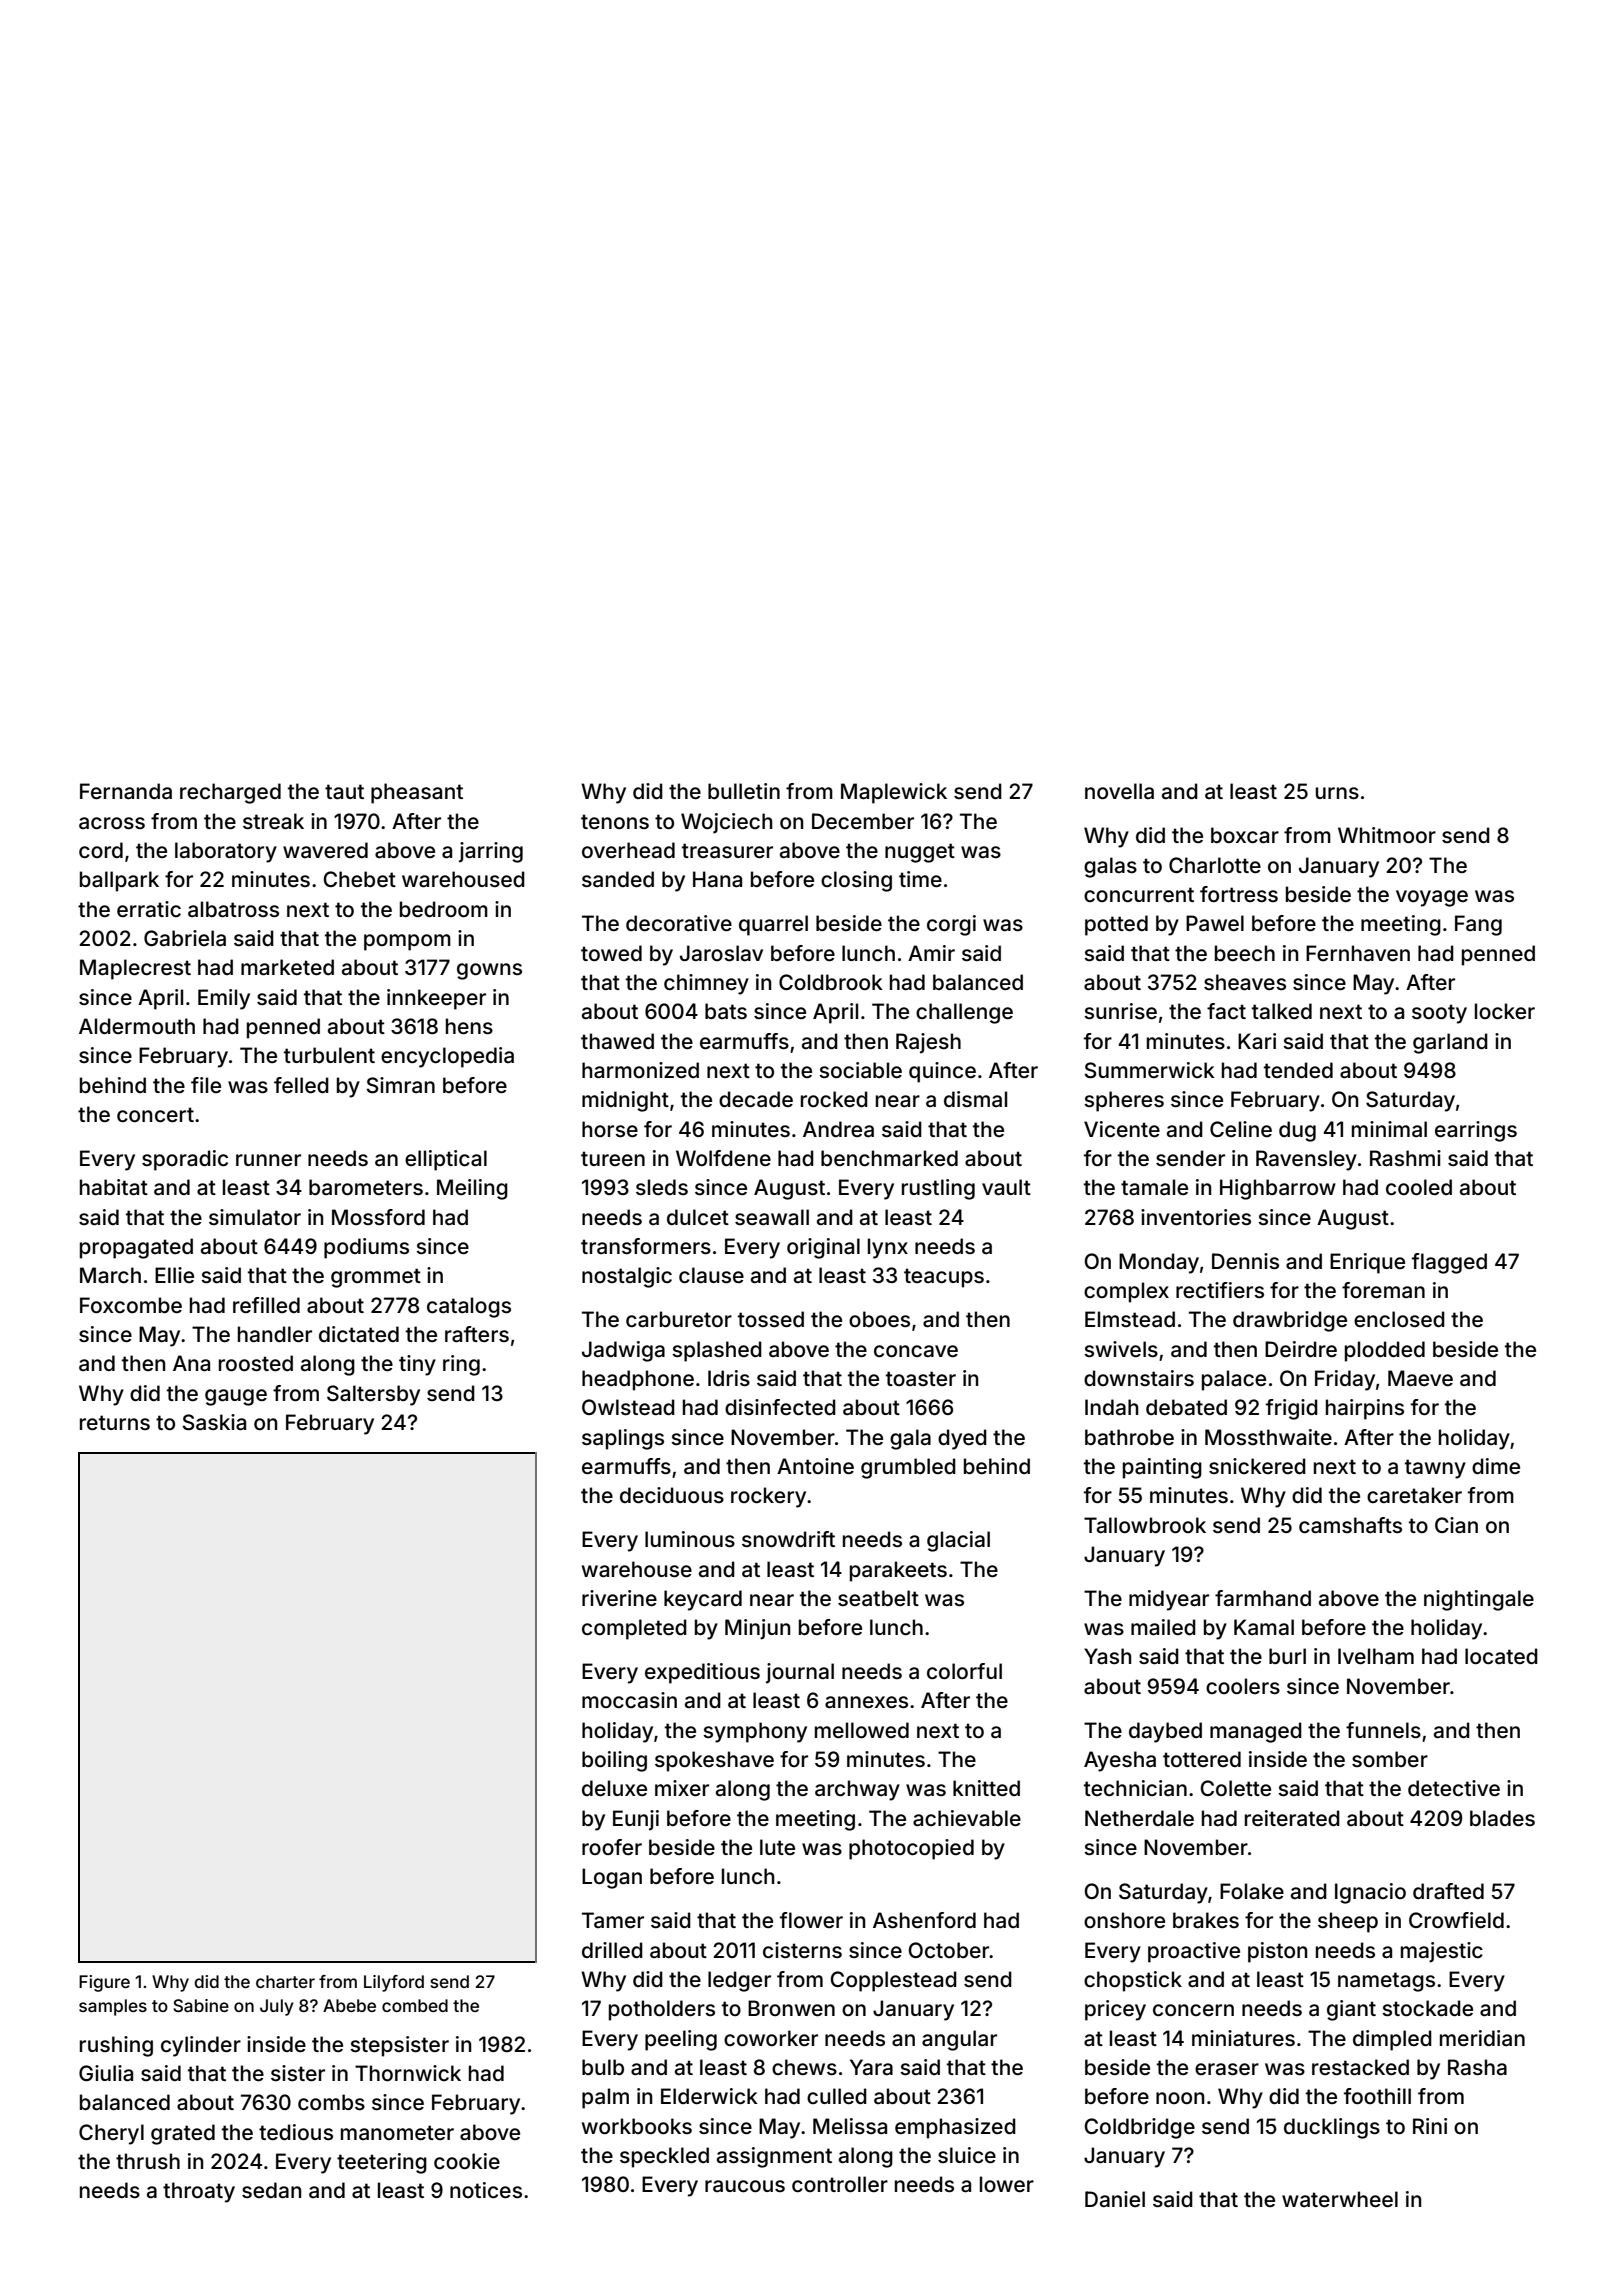 The height and width of the screenshot is (2292, 1620). I want to click on Thornwick, so click(408, 2073).
